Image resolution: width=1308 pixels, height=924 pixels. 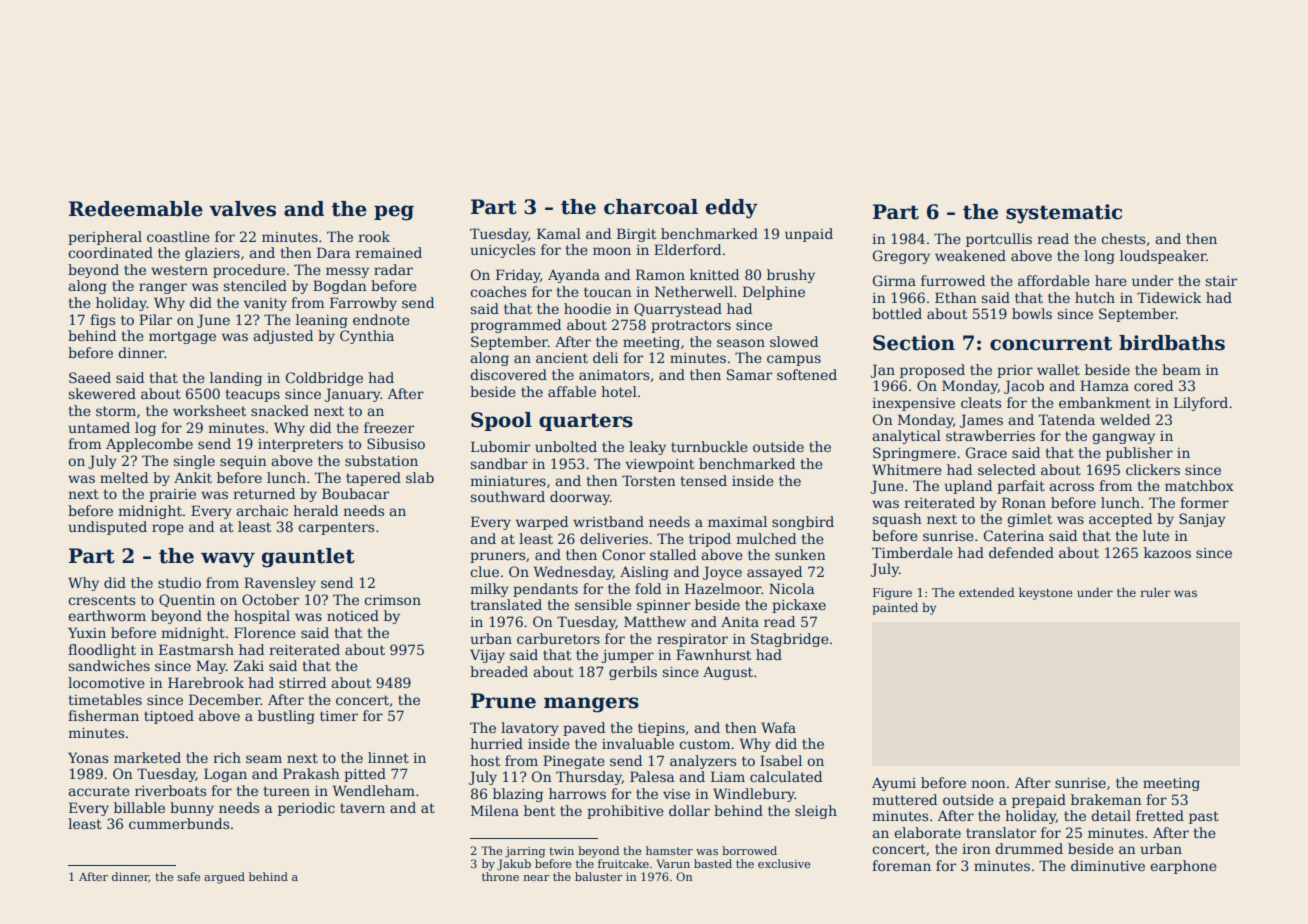 What do you see at coordinates (1064, 214) in the screenshot?
I see `systematic` at bounding box center [1064, 214].
